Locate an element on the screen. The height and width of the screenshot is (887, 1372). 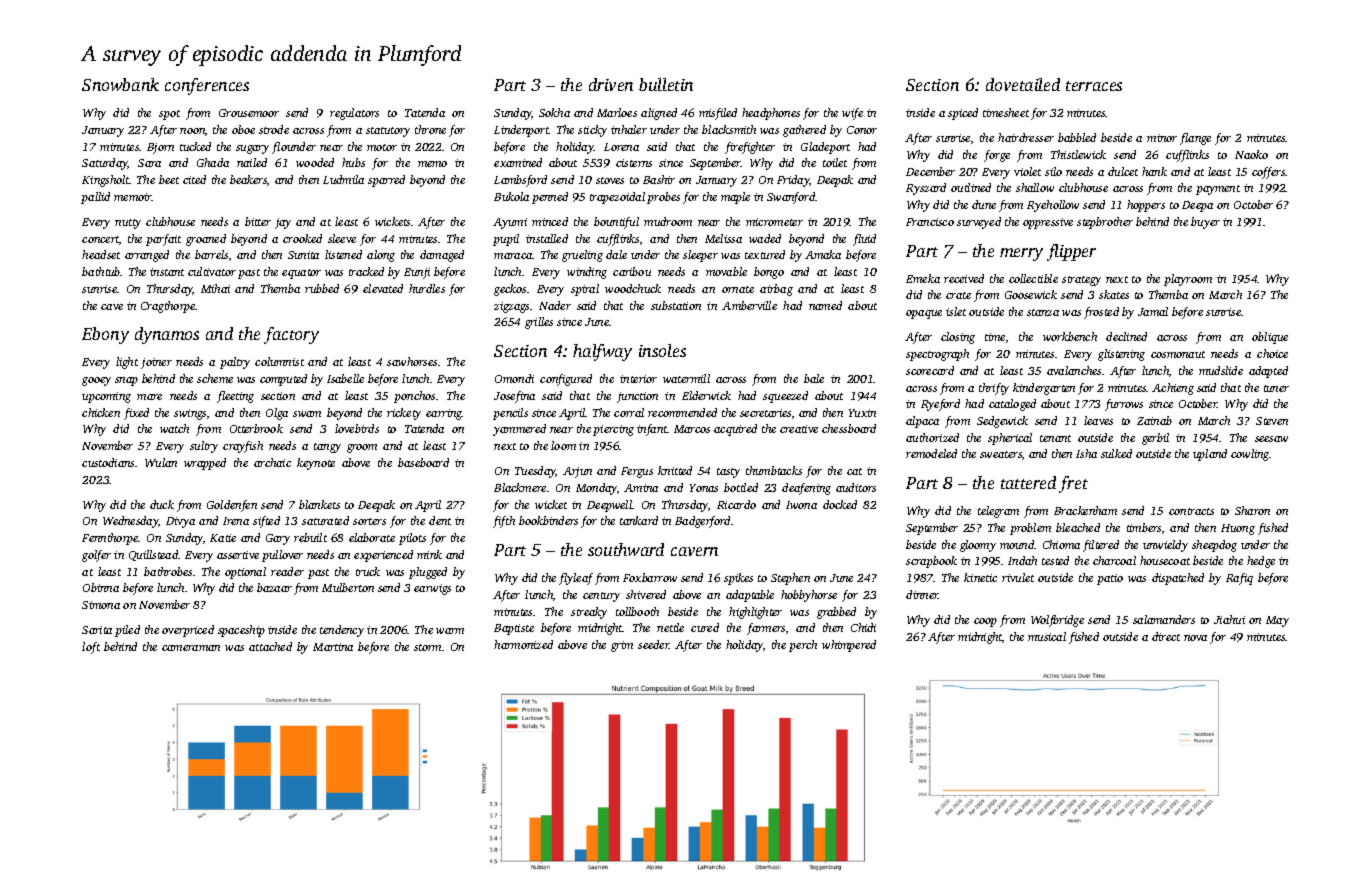
Snowbank is located at coordinates (120, 84).
